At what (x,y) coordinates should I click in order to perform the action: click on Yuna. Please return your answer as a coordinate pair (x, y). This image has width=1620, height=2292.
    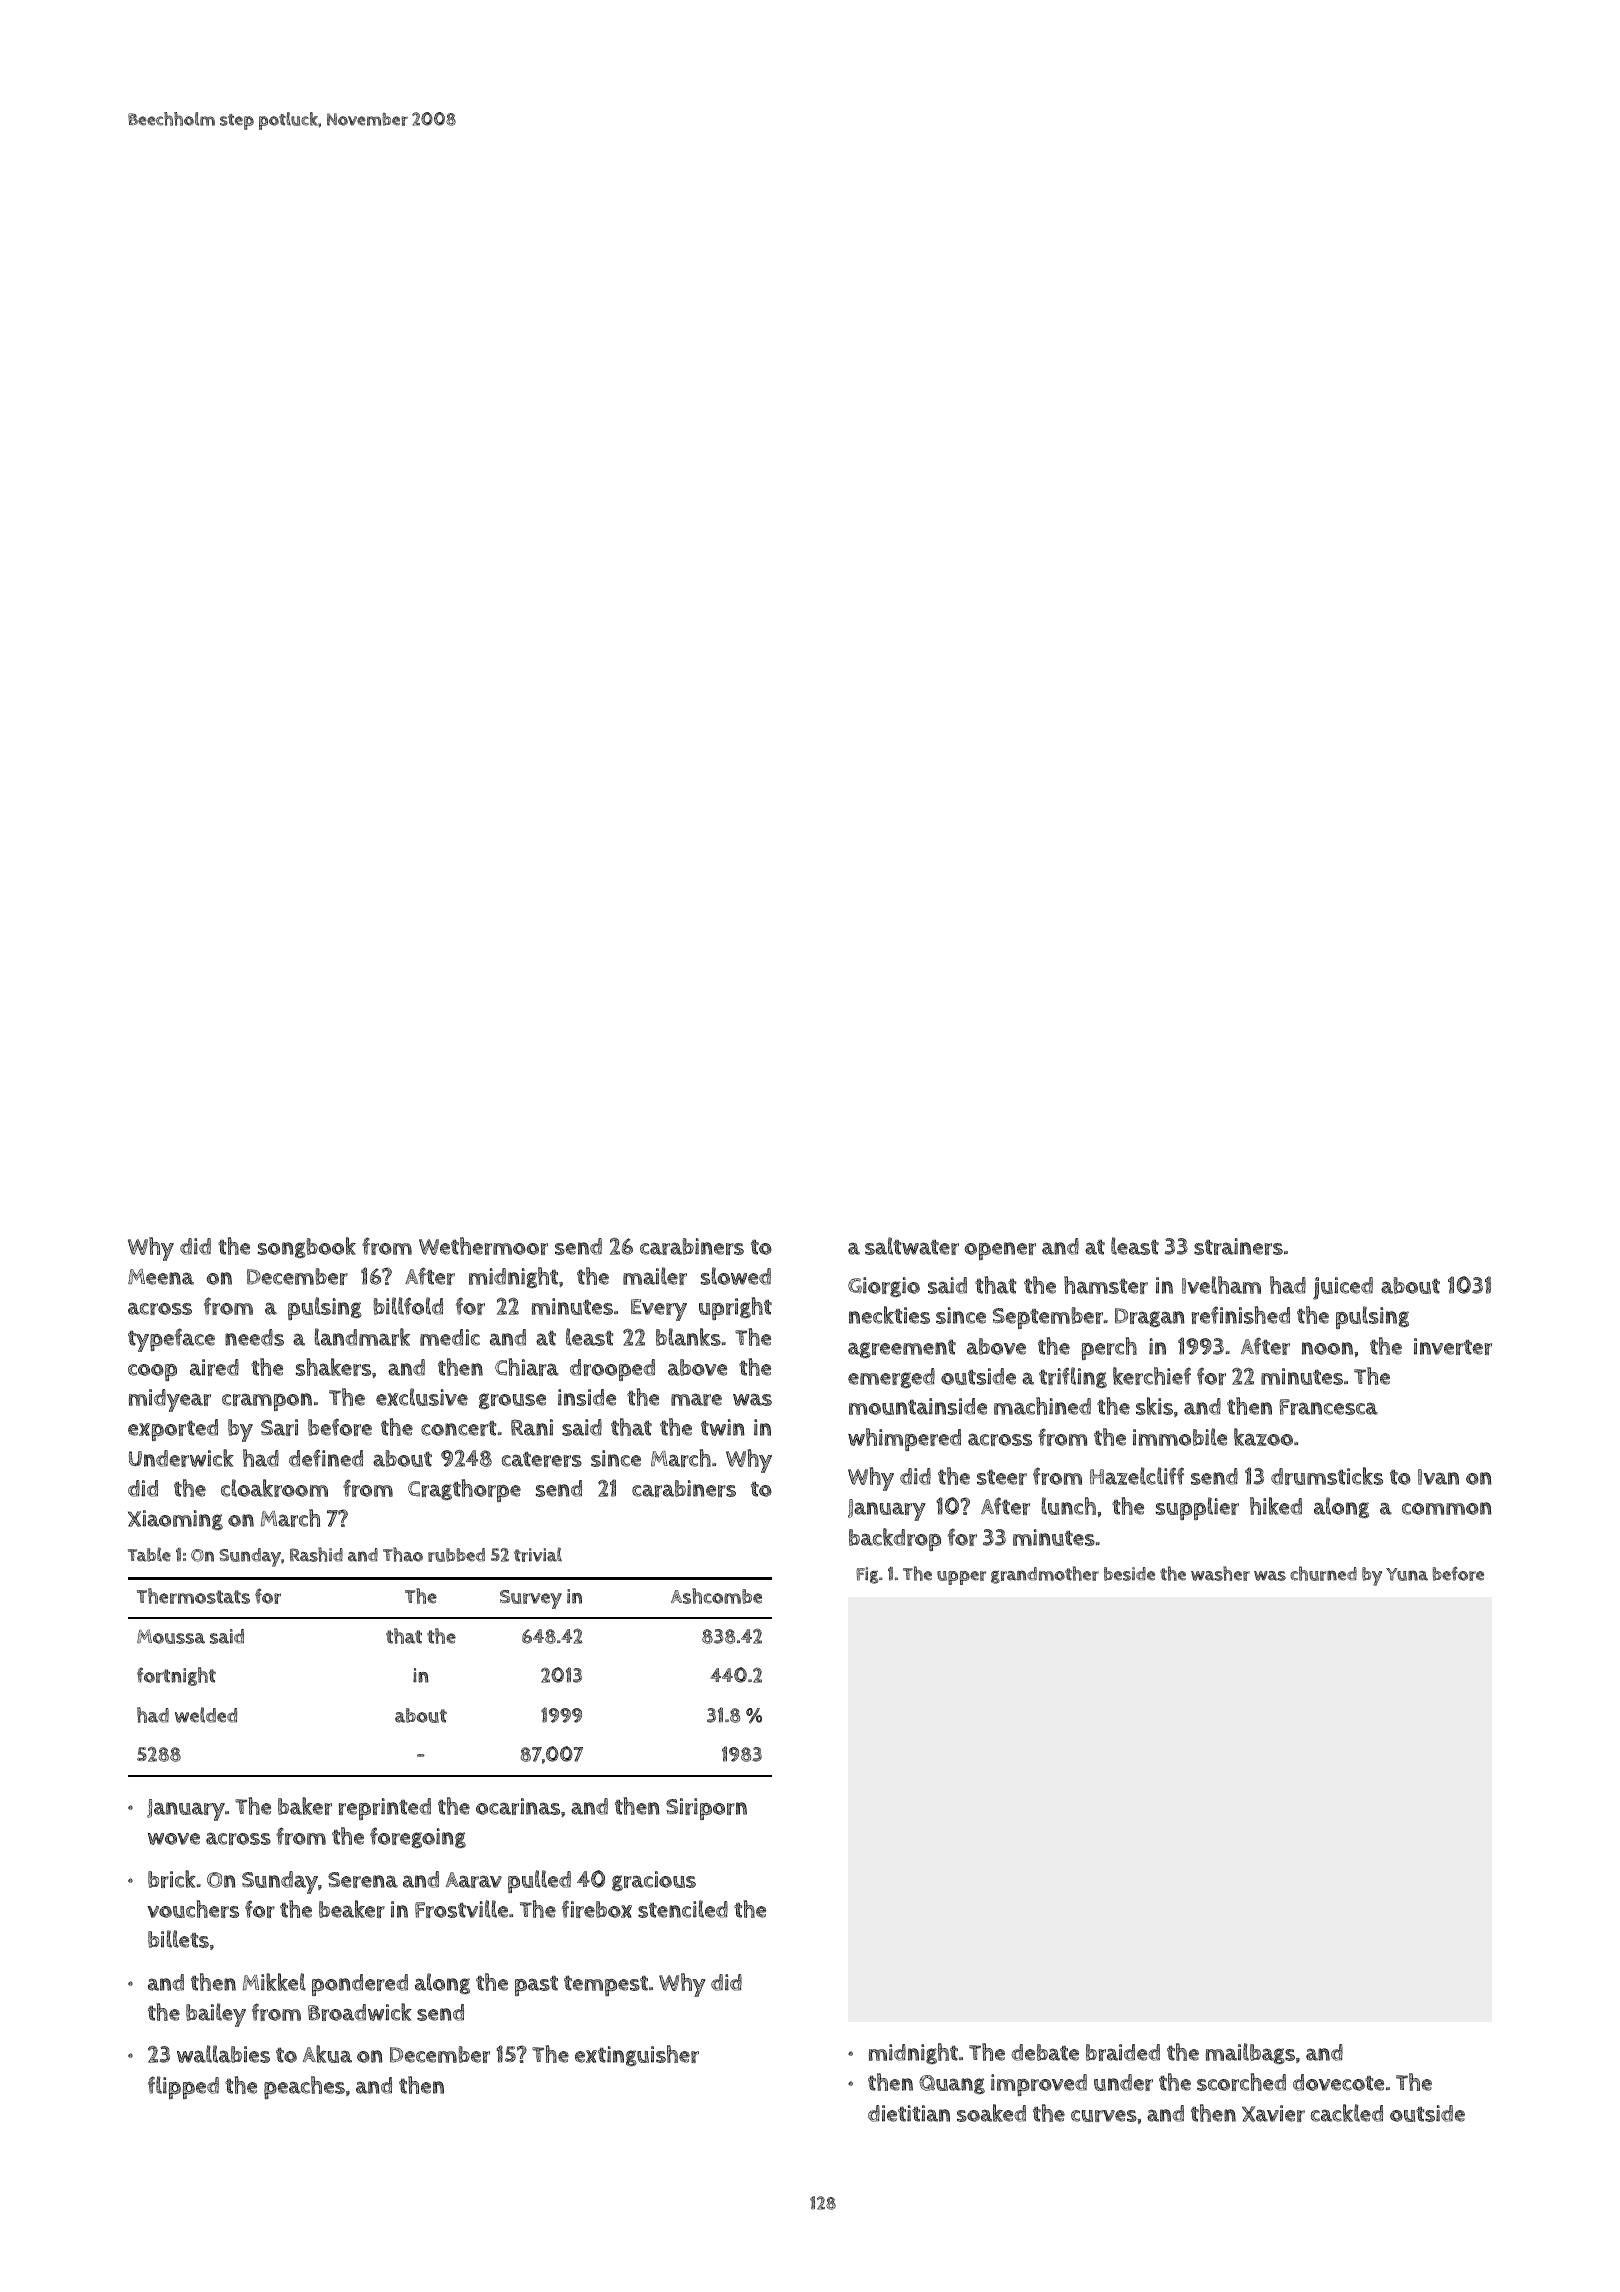
    Looking at the image, I should click on (1407, 1574).
